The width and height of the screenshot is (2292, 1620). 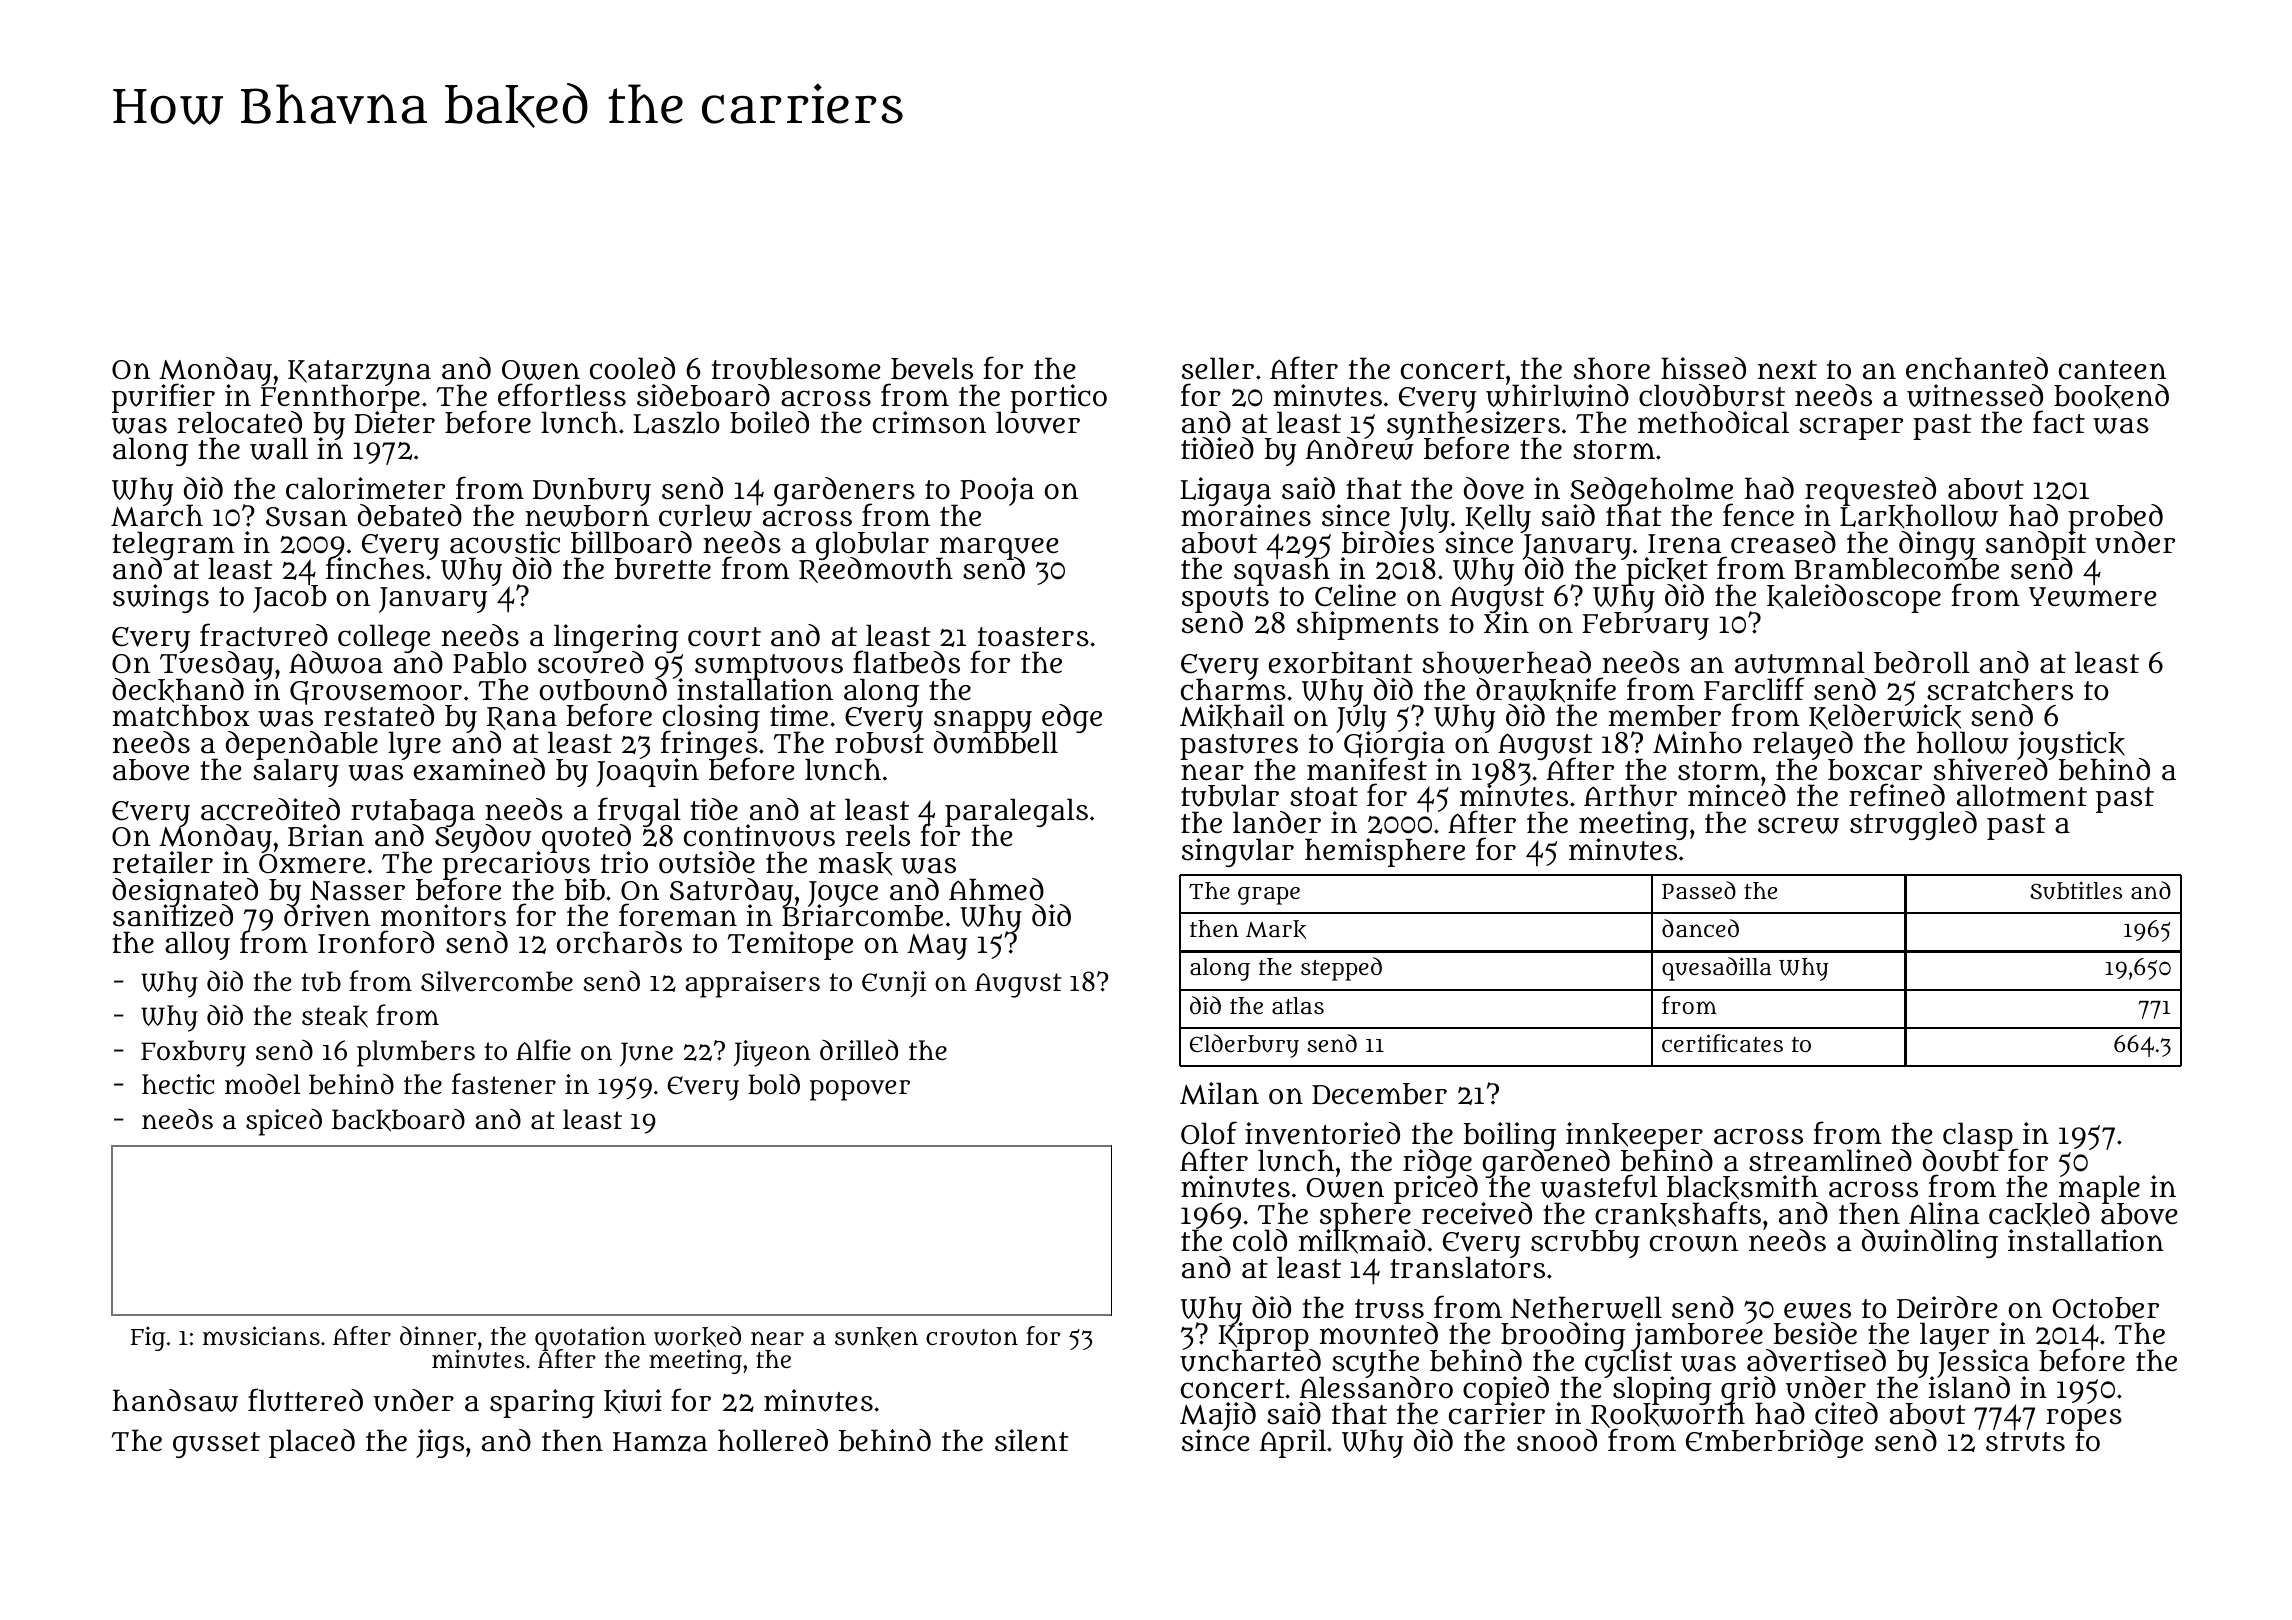 What do you see at coordinates (1379, 1333) in the screenshot?
I see `mounted` at bounding box center [1379, 1333].
